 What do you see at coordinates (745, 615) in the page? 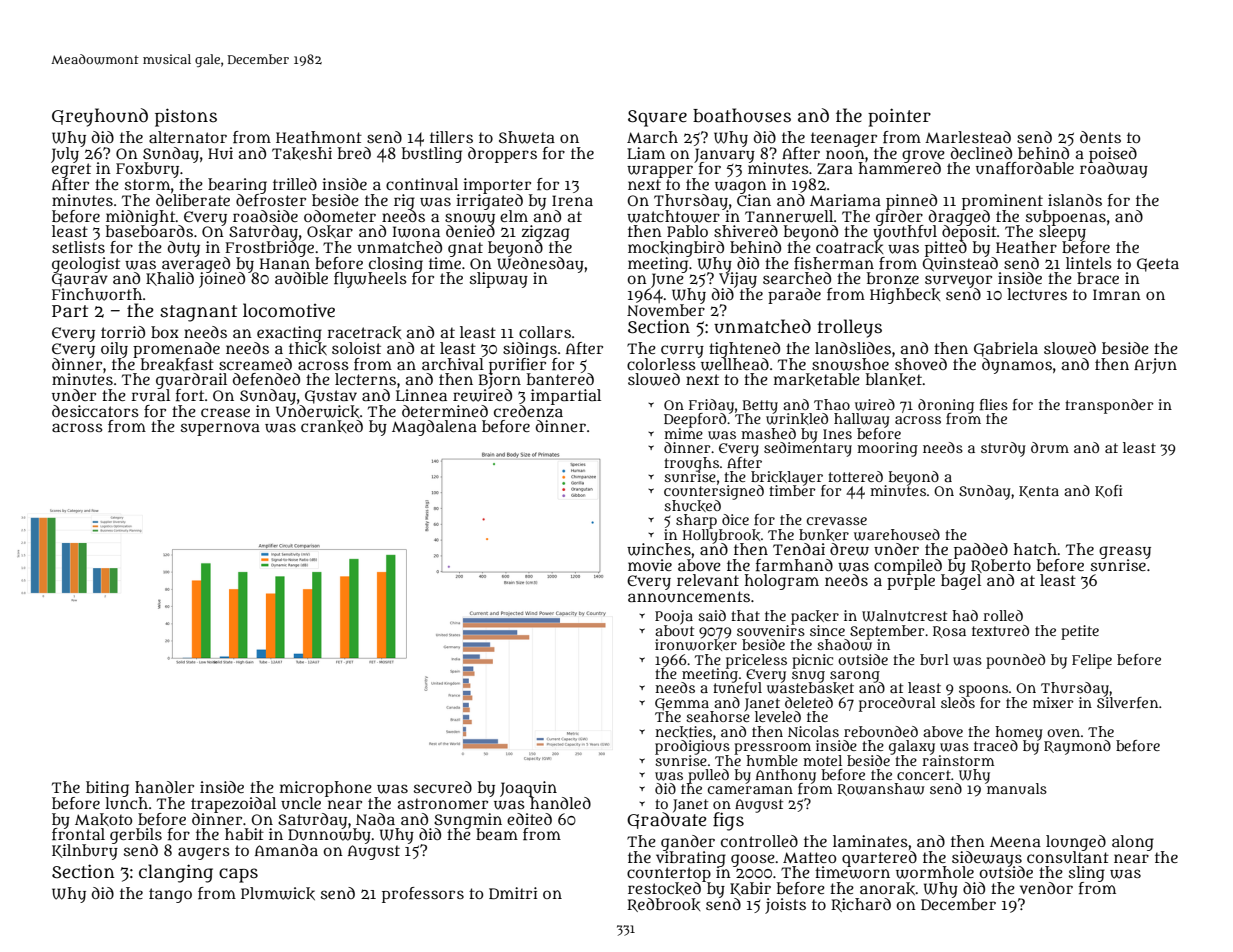
I see `that` at bounding box center [745, 615].
